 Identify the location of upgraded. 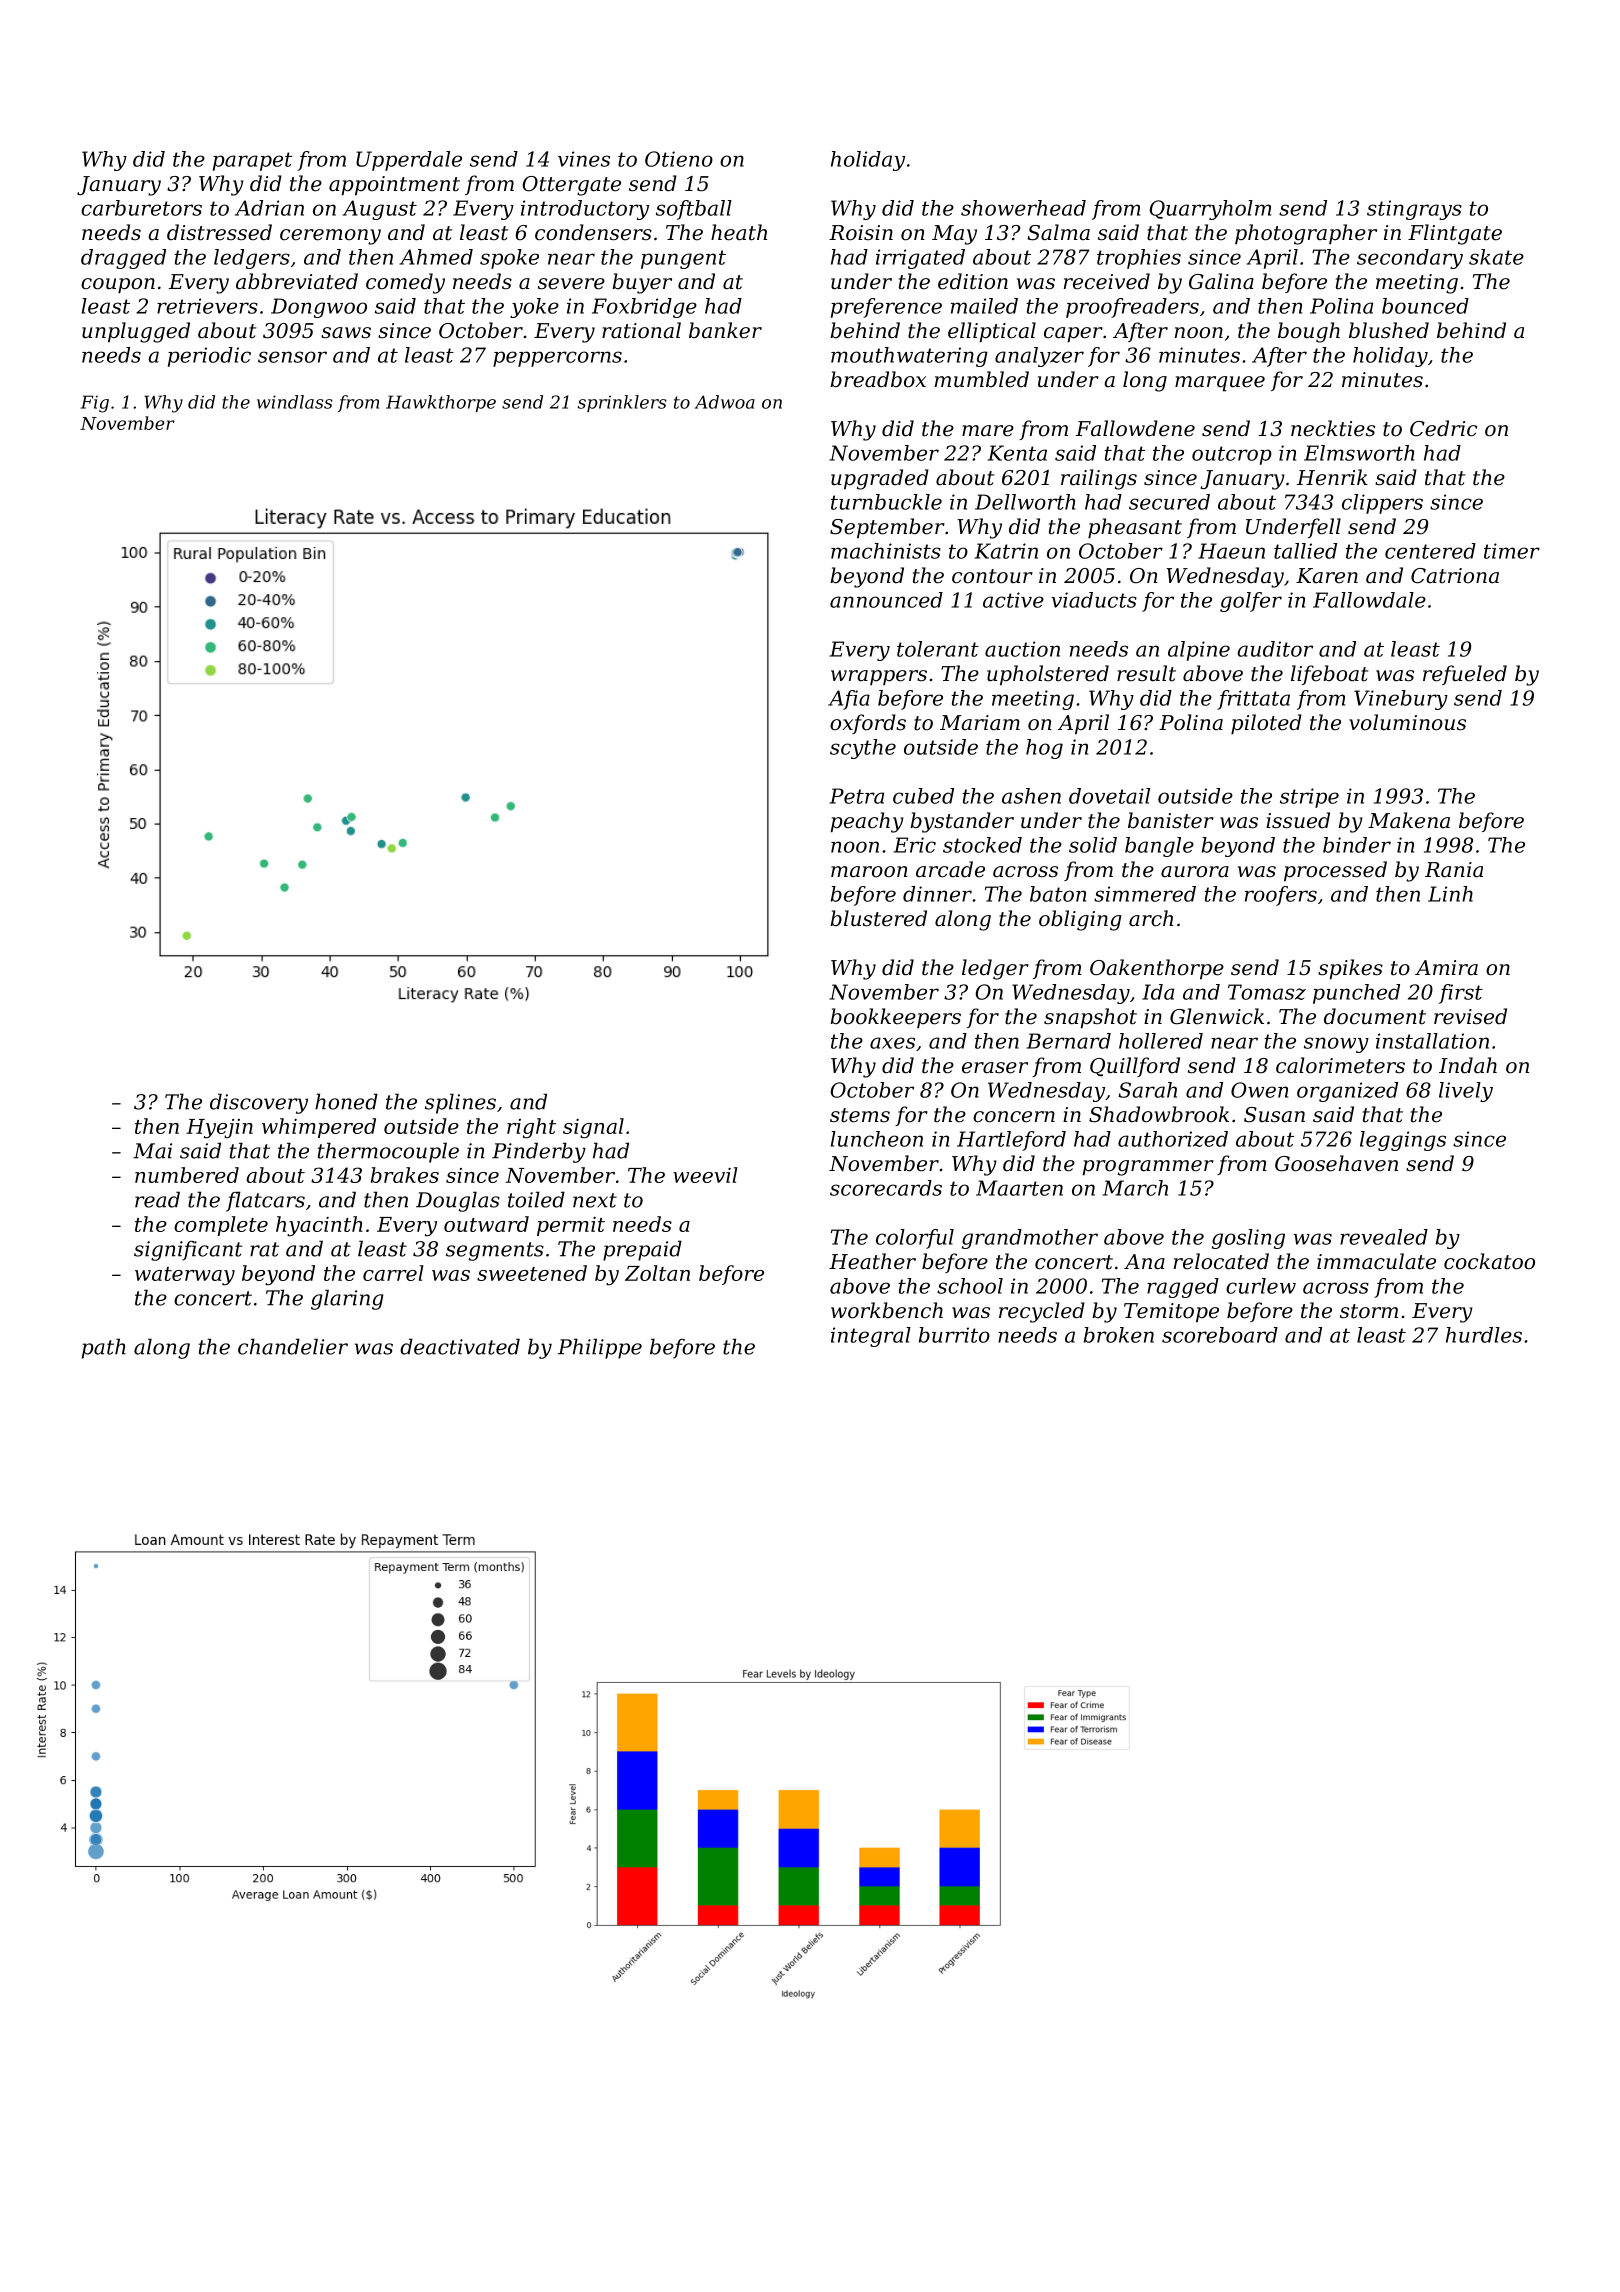
(880, 479).
